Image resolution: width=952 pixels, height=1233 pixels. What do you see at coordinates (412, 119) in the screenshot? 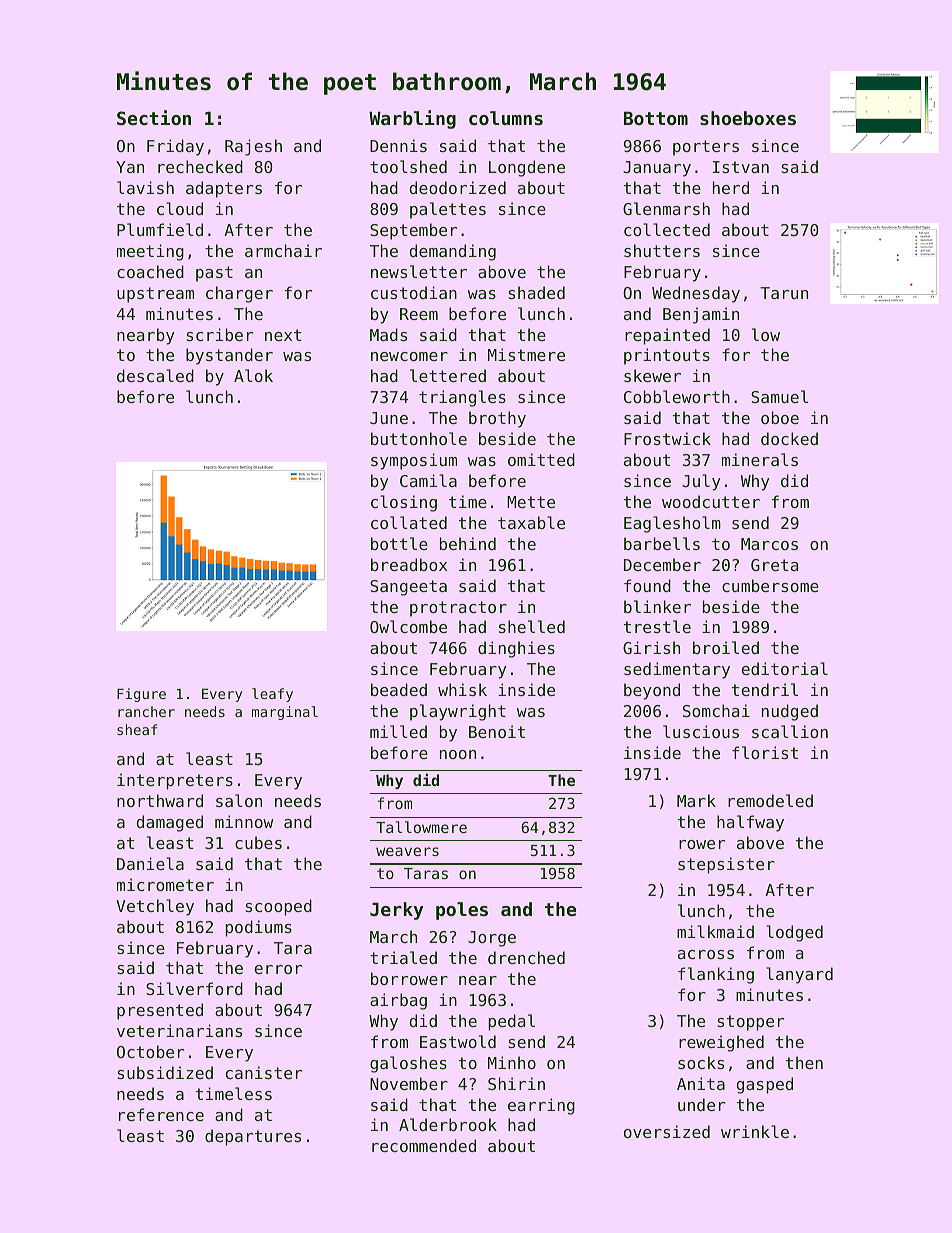
I see `Warbling` at bounding box center [412, 119].
